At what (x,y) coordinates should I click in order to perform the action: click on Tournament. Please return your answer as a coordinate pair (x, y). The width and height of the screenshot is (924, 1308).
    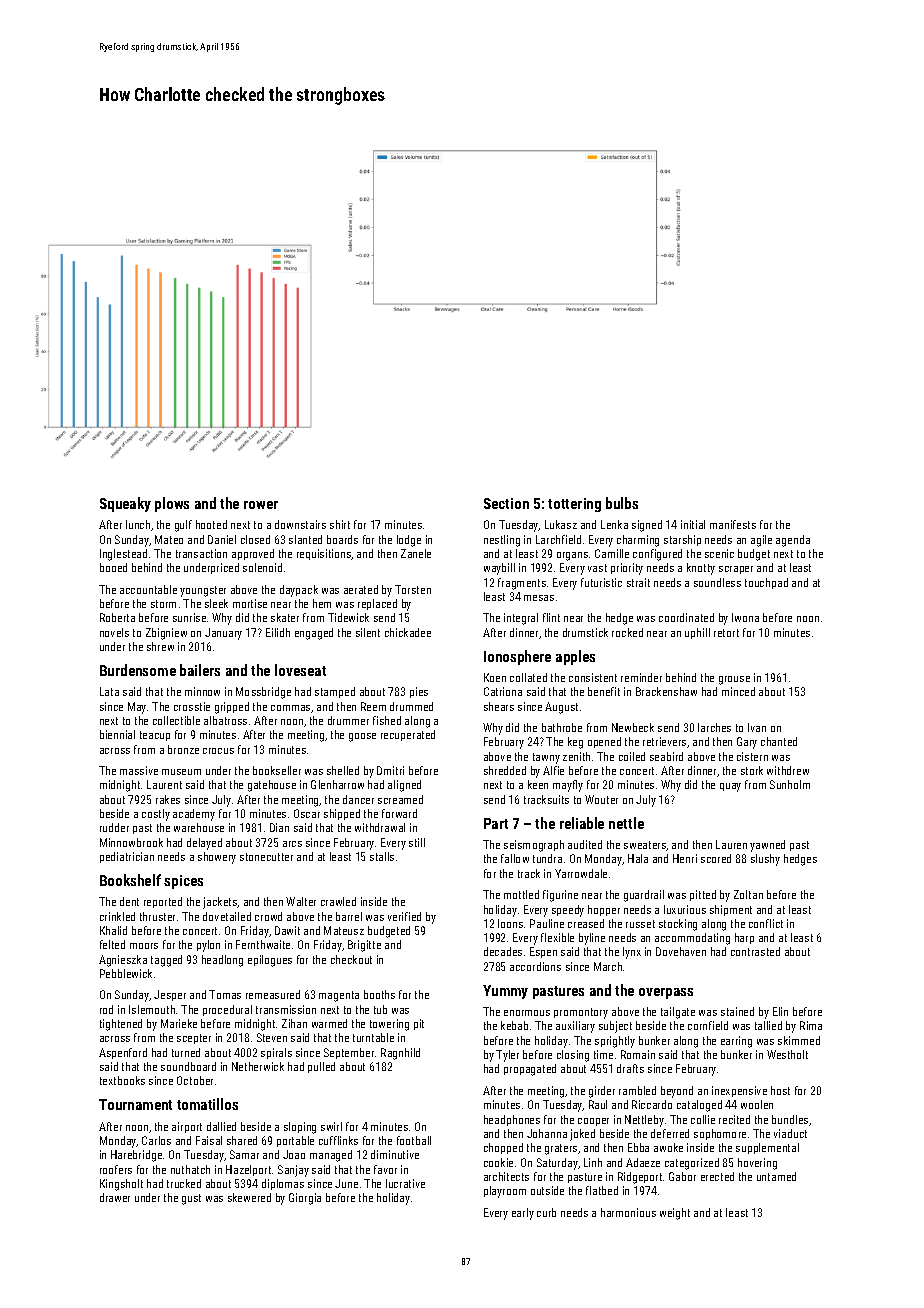
    Looking at the image, I should click on (135, 1104).
